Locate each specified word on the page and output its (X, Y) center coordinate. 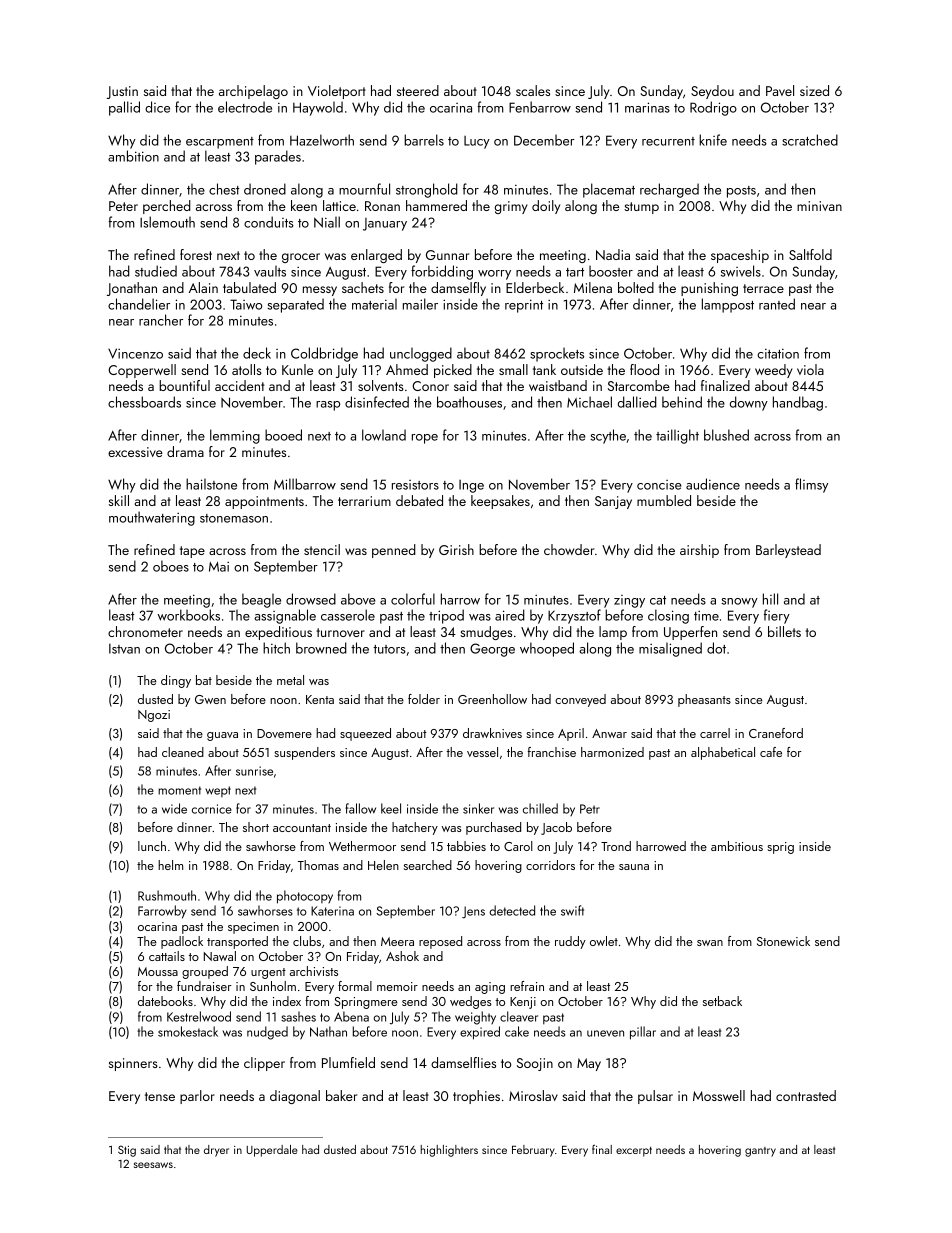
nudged (267, 1033)
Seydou (712, 92)
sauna (634, 867)
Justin (122, 92)
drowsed (311, 599)
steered (418, 90)
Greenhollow (492, 699)
